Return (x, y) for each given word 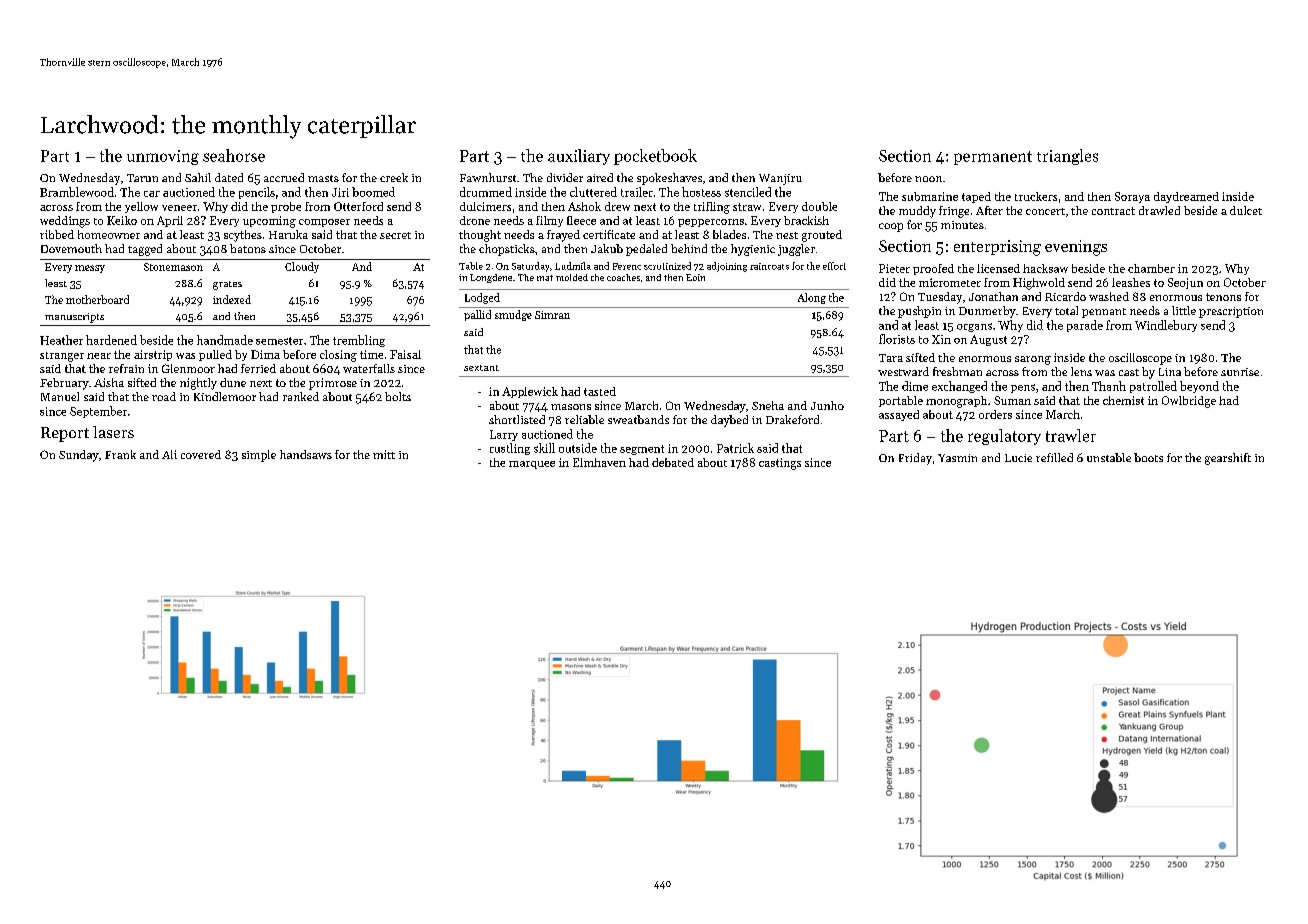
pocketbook (655, 157)
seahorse (234, 155)
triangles (1067, 157)
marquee (532, 465)
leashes (1131, 282)
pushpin (919, 312)
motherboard (97, 299)
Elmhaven (599, 462)
